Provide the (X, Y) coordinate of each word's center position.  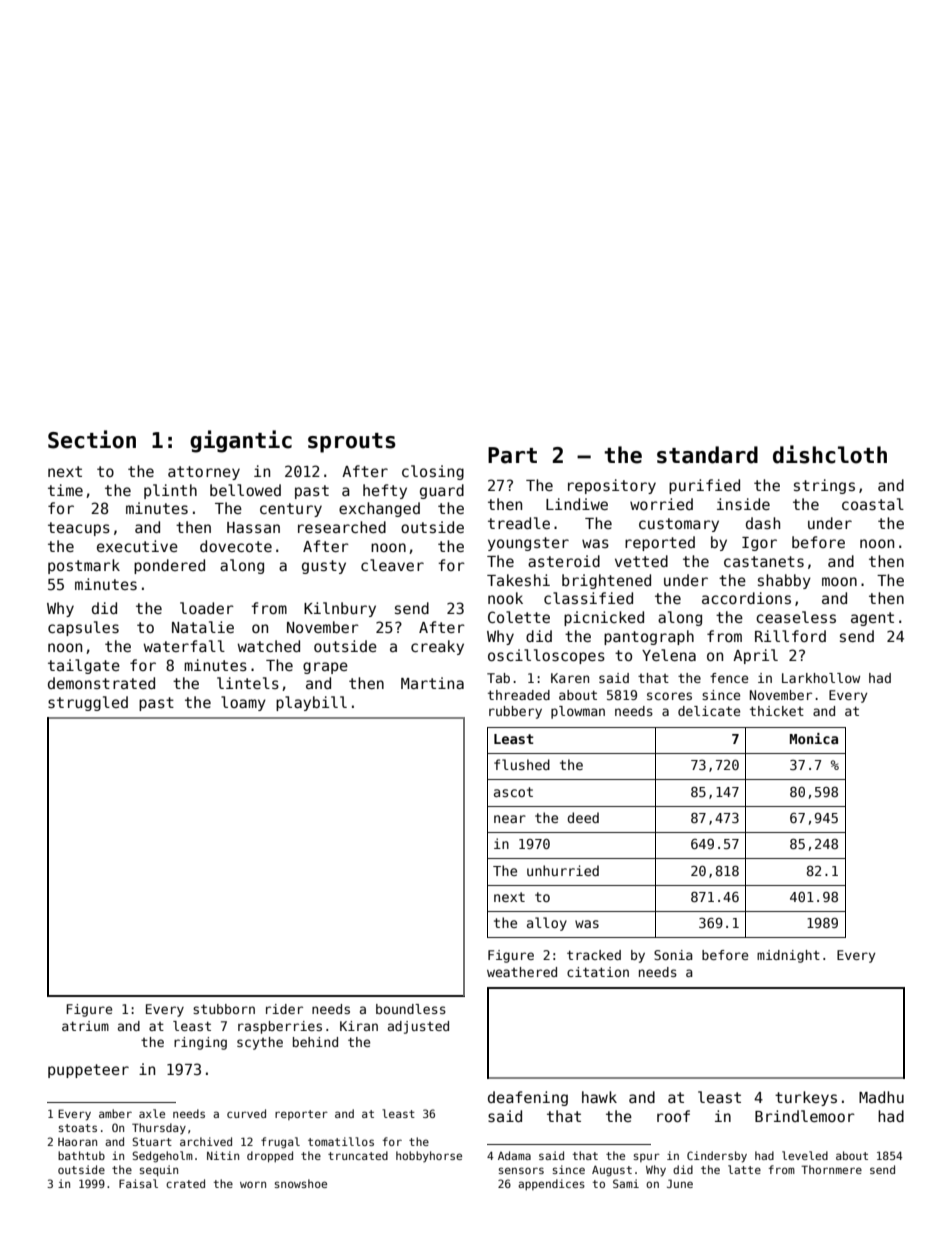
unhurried (563, 870)
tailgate (84, 666)
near (510, 819)
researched (342, 527)
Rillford (790, 636)
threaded (519, 695)
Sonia (673, 955)
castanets (764, 561)
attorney (204, 473)
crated (185, 1183)
